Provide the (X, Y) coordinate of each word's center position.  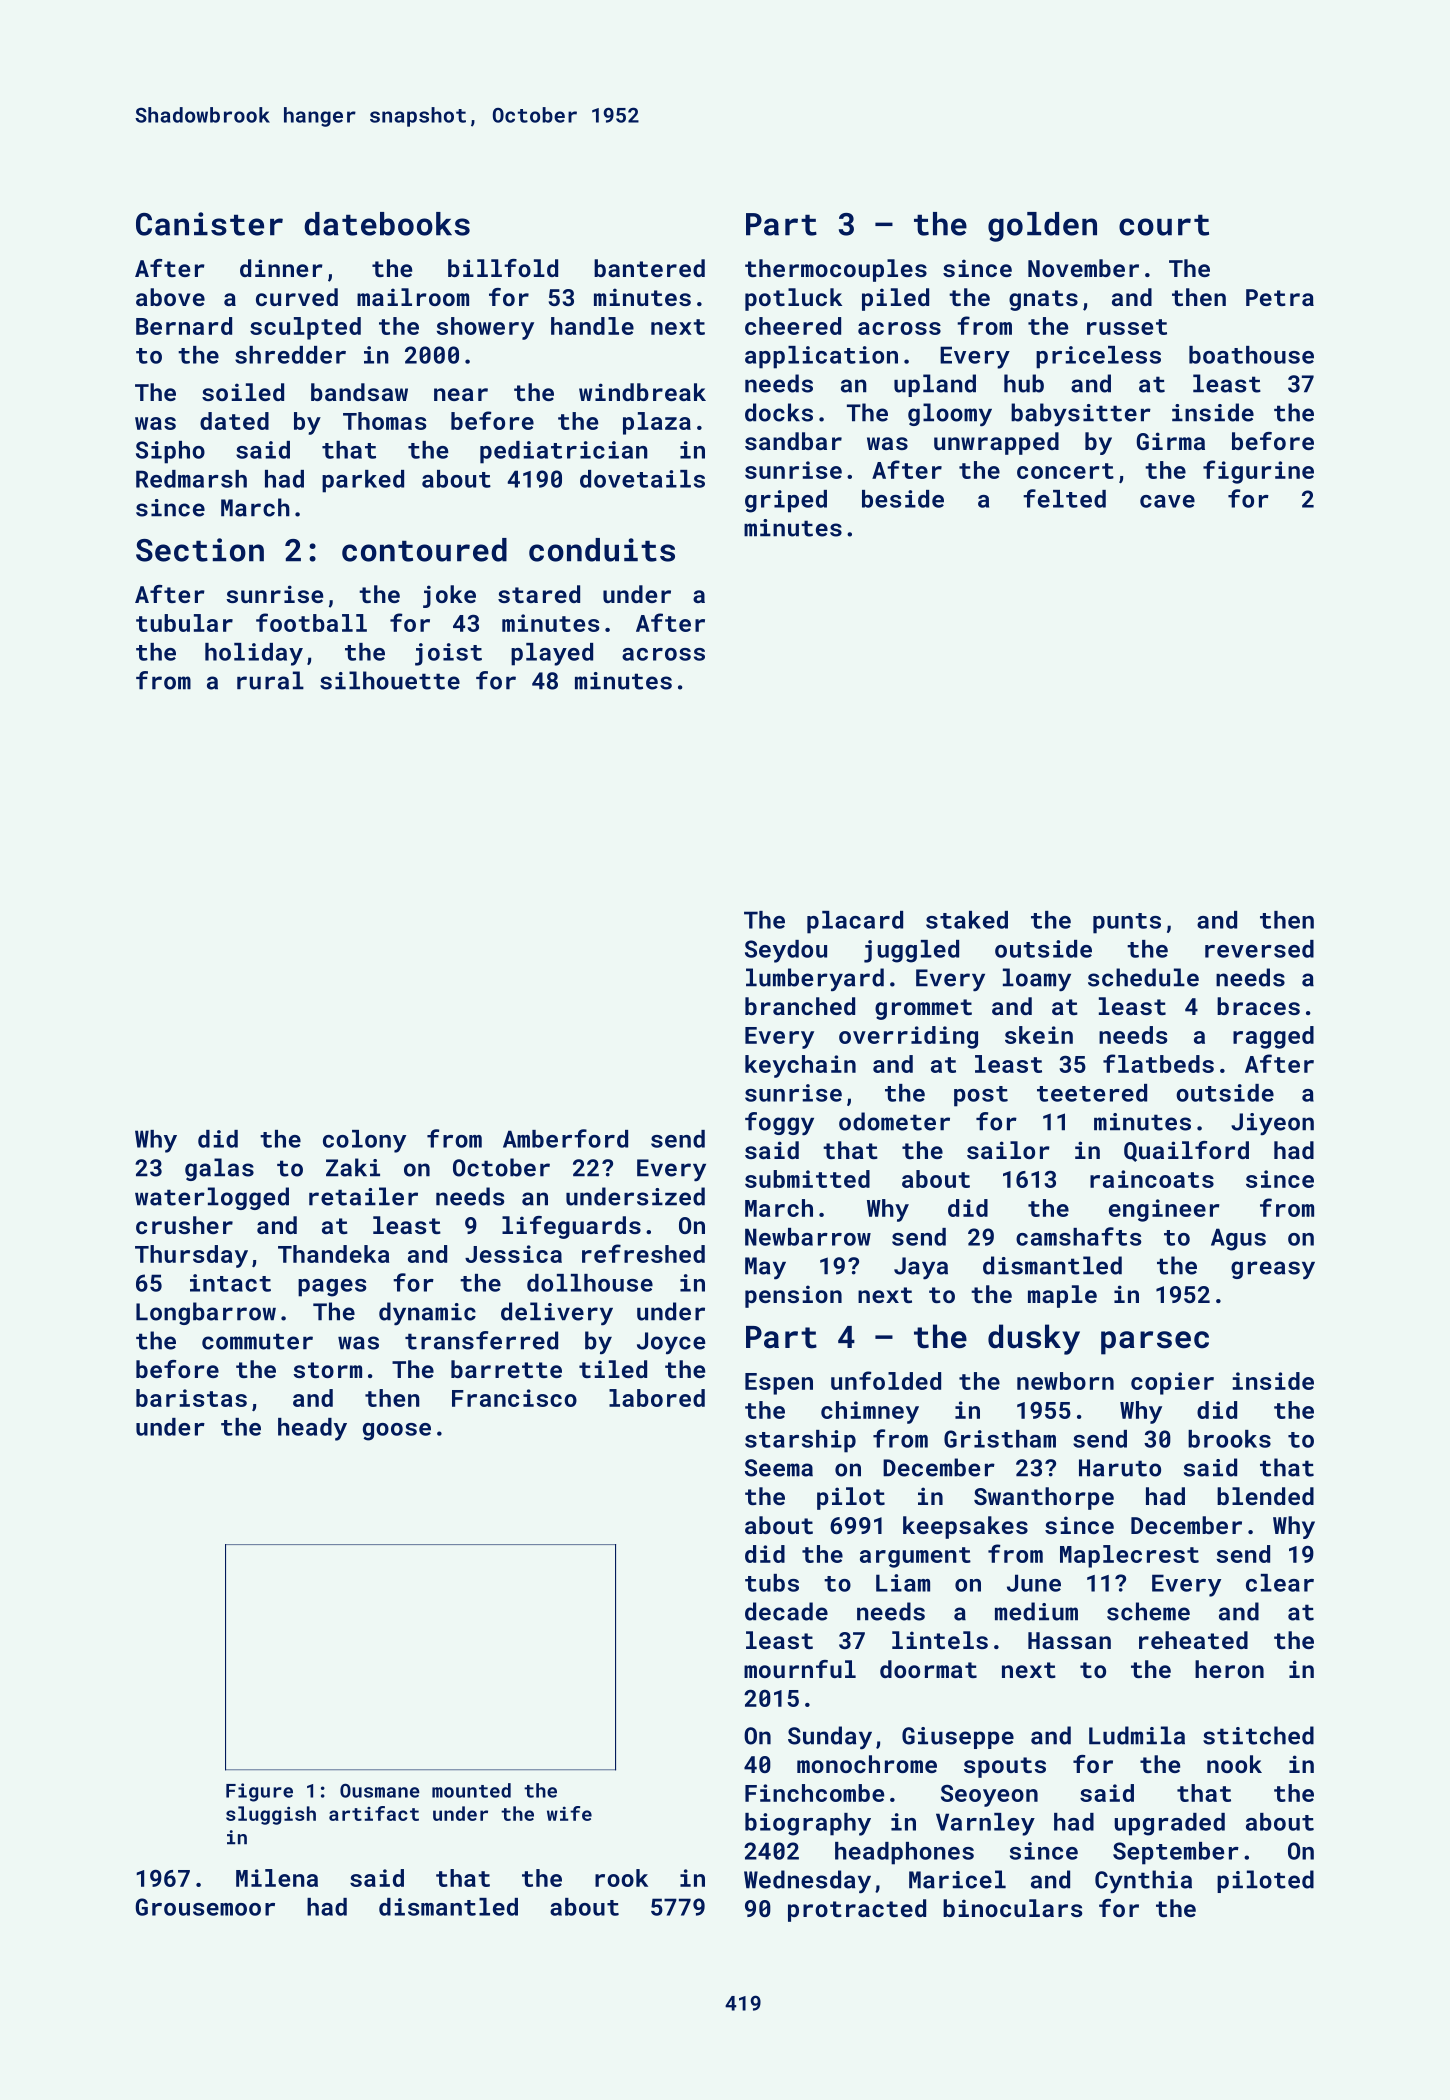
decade (786, 1611)
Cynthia (1143, 1881)
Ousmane (380, 1790)
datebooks (387, 224)
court (1164, 225)
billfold (503, 268)
